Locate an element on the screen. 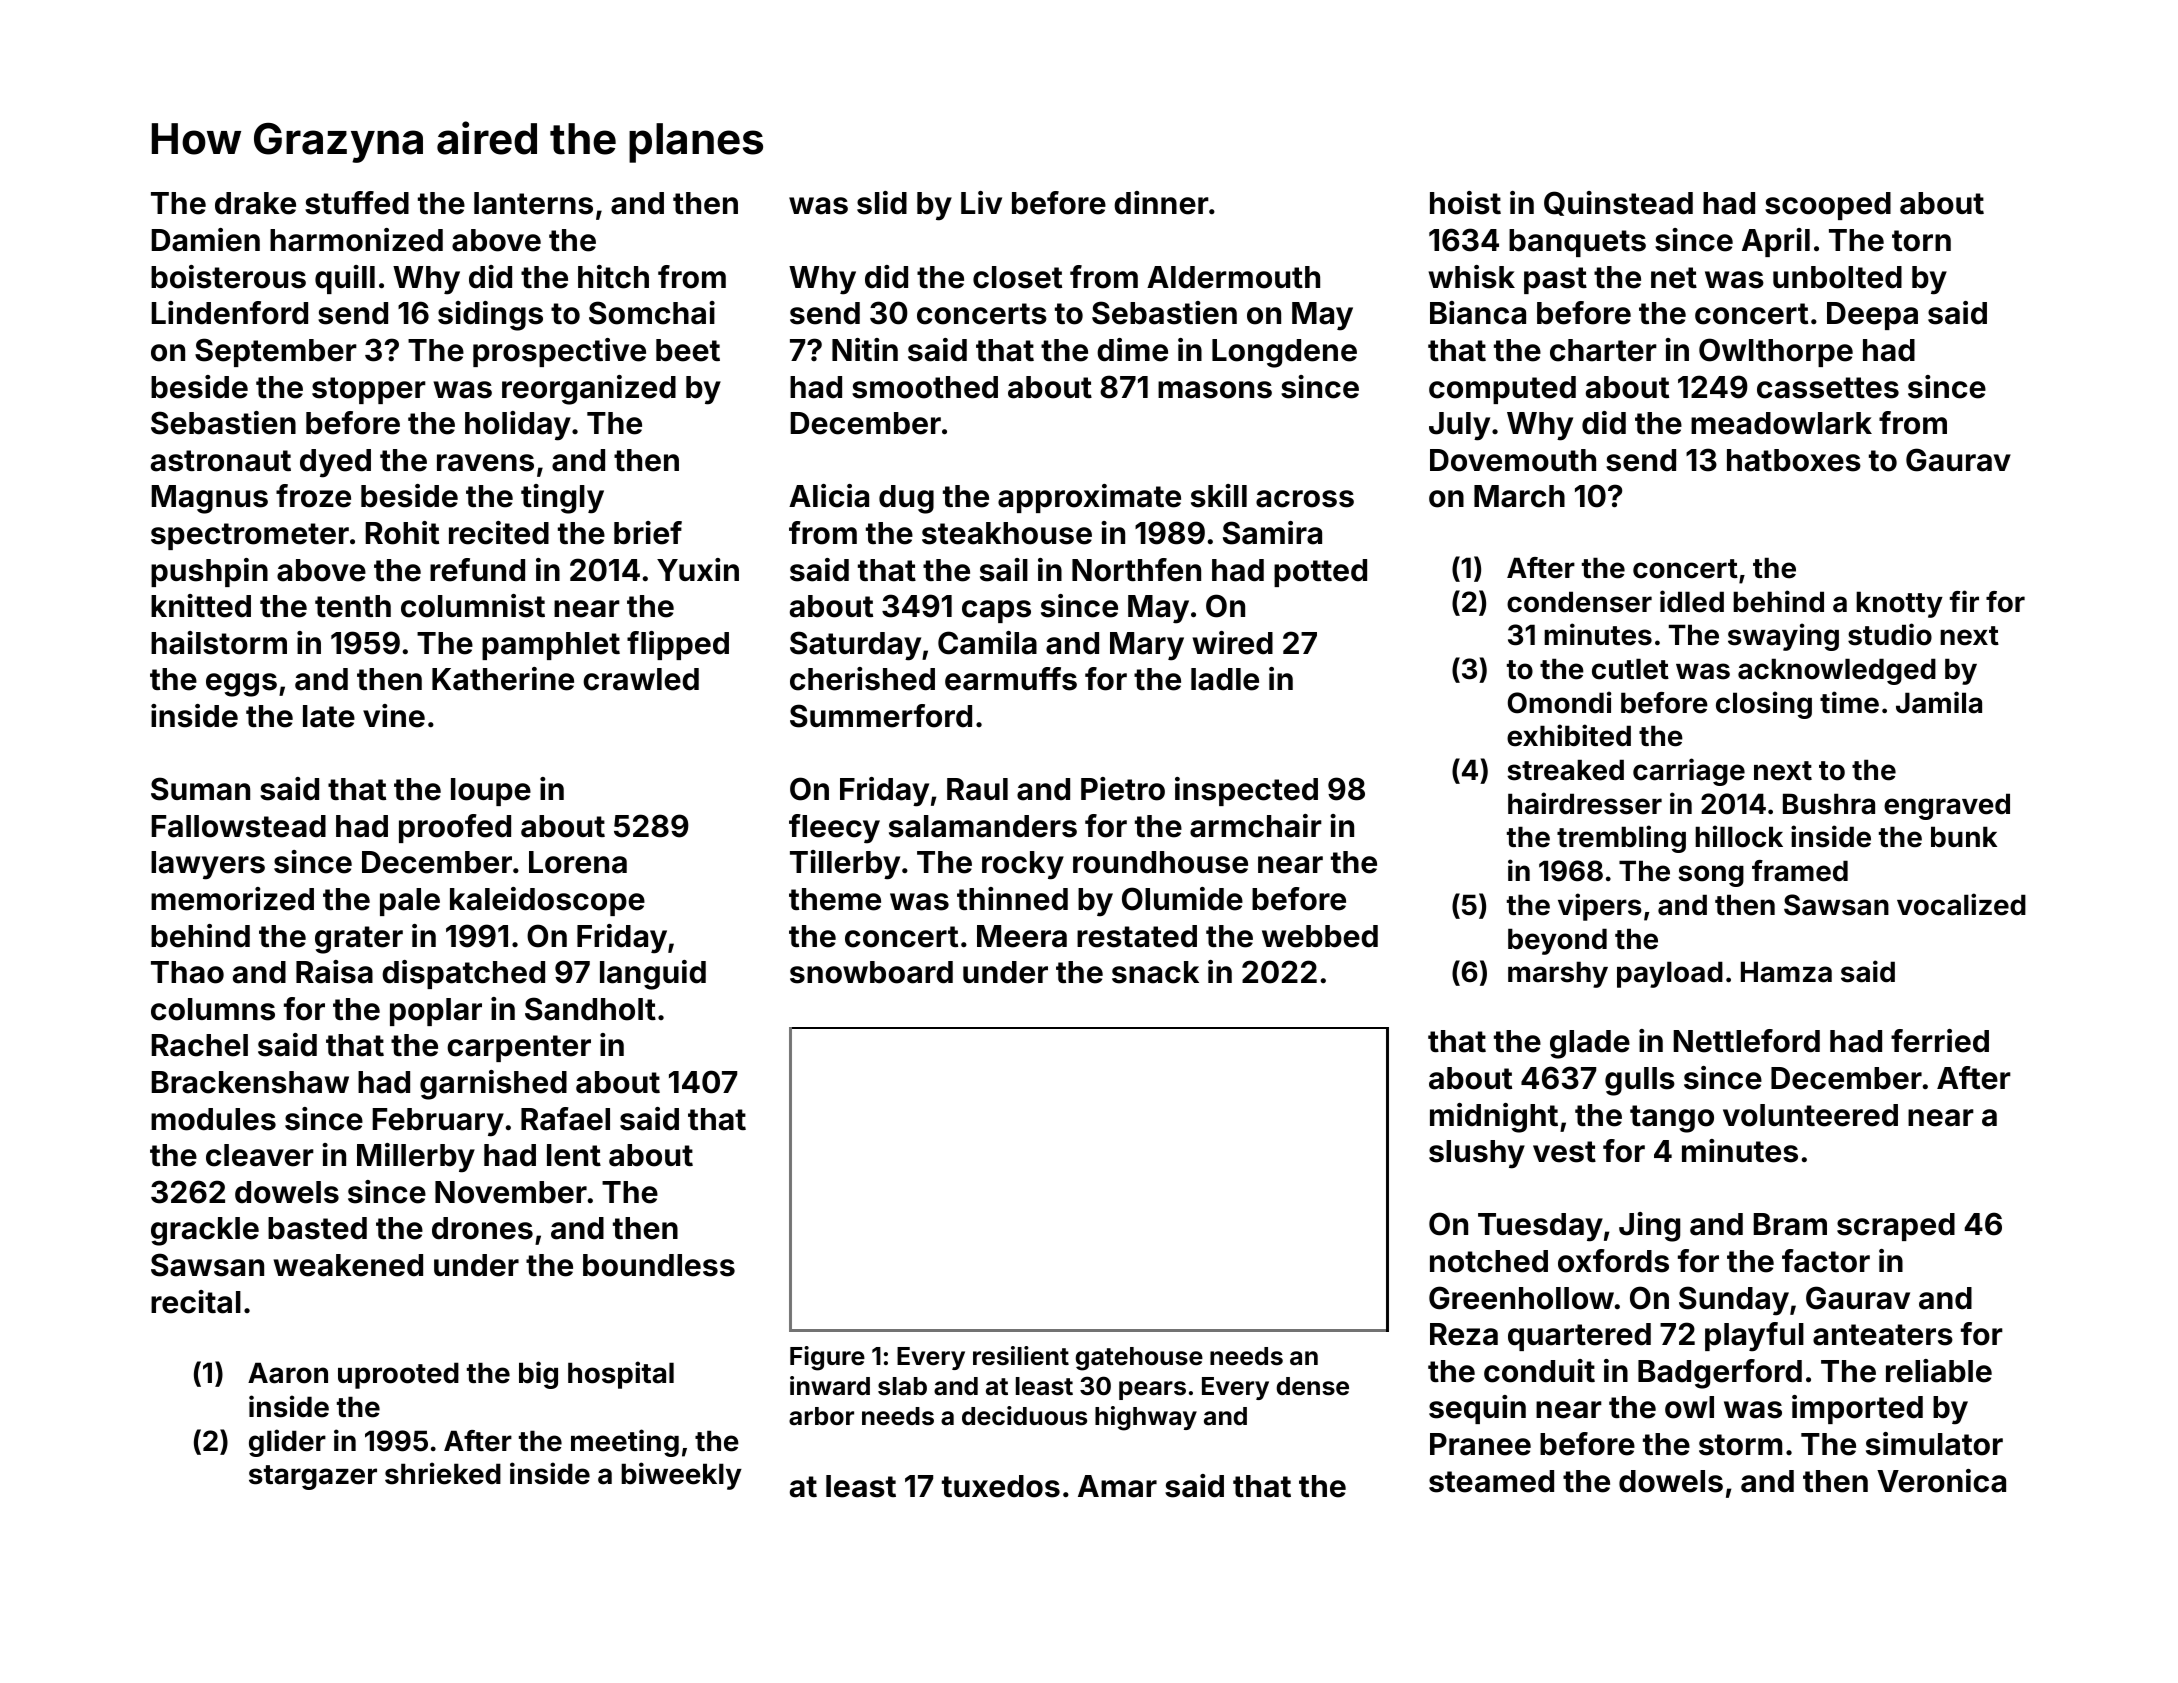  lanterns is located at coordinates (533, 203).
